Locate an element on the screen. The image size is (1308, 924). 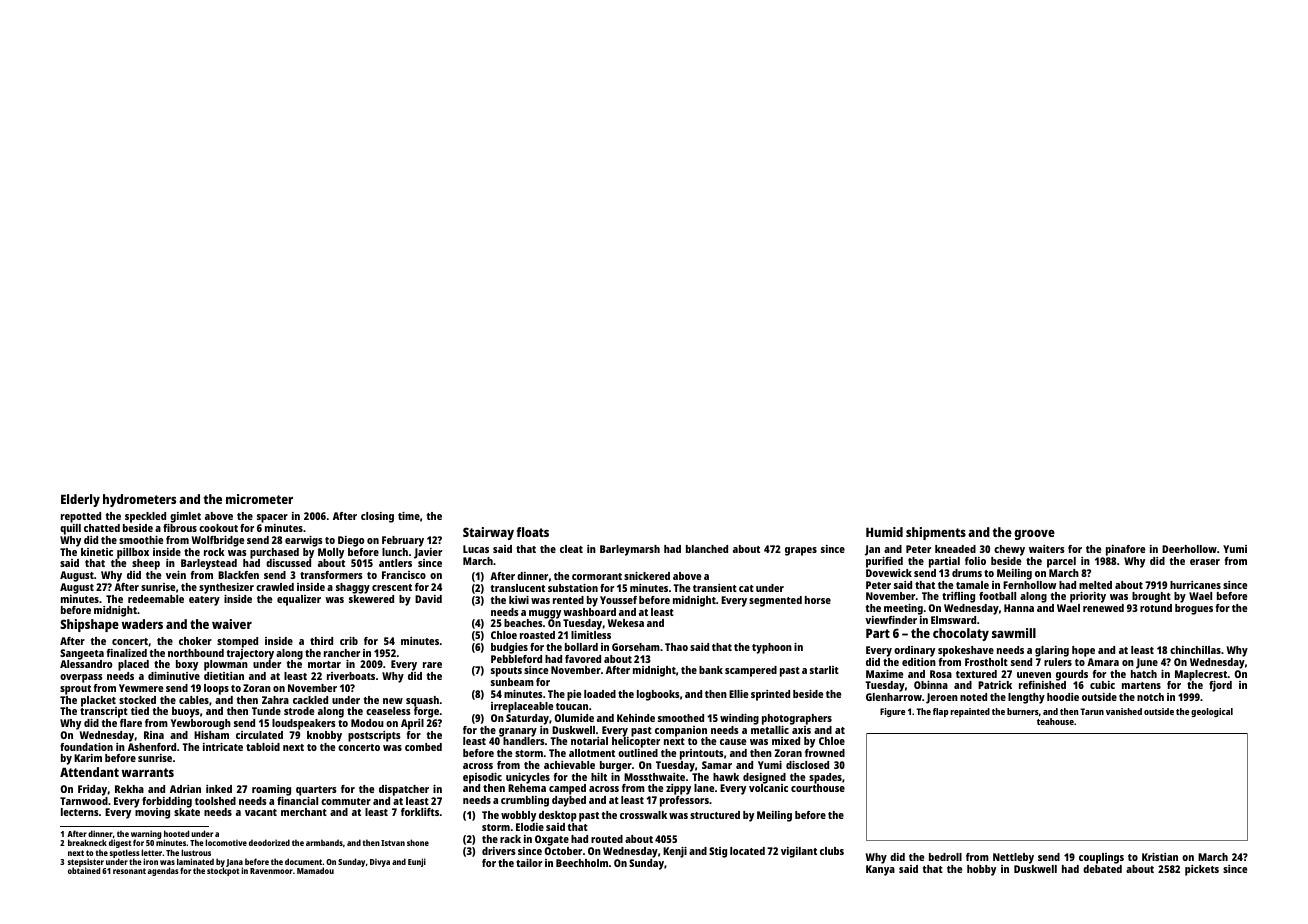
pickets is located at coordinates (1202, 870).
